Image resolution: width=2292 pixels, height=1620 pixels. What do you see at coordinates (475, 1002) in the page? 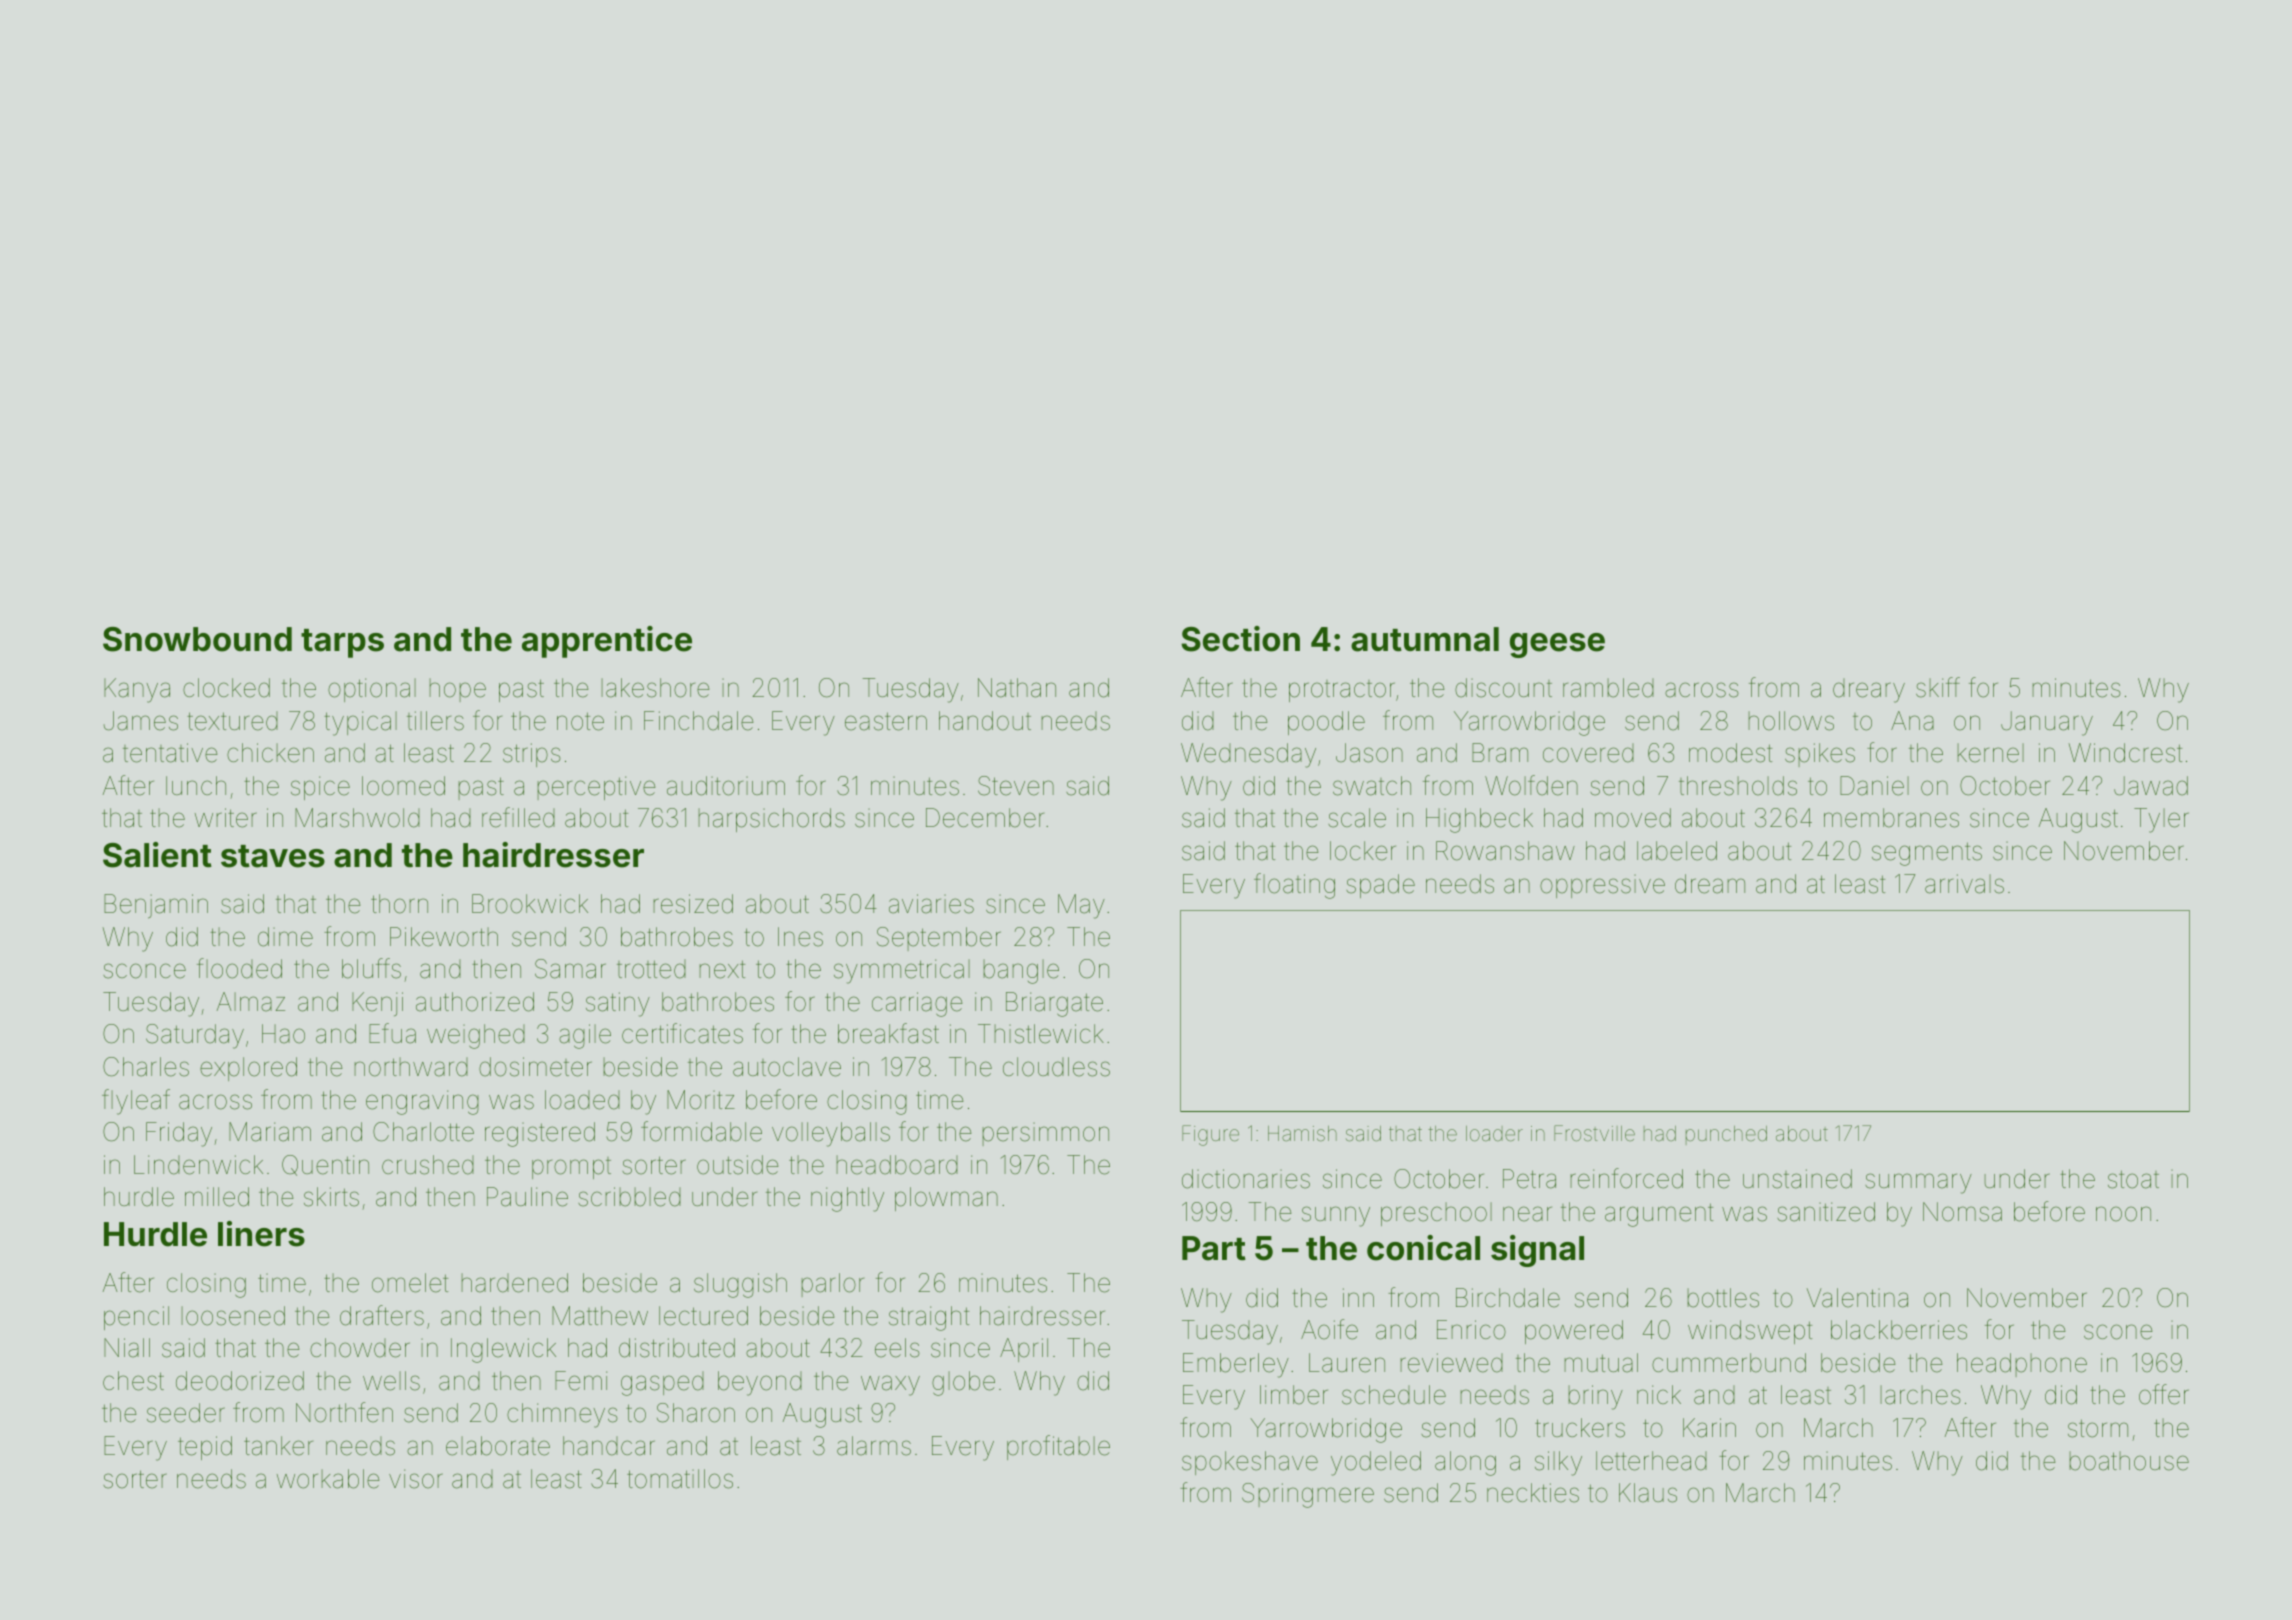
I see `authorized` at bounding box center [475, 1002].
